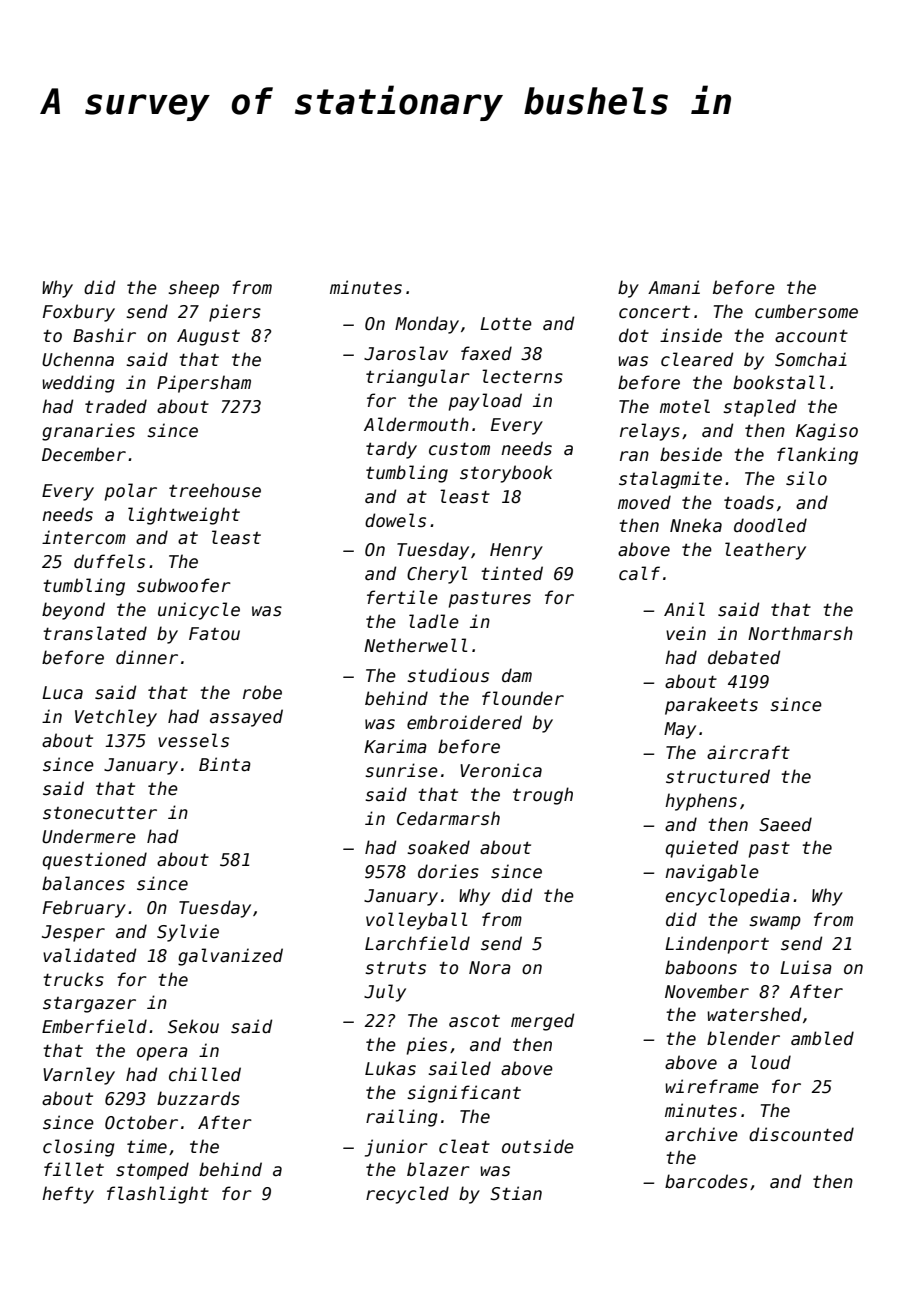  What do you see at coordinates (184, 516) in the page?
I see `lightweight` at bounding box center [184, 516].
